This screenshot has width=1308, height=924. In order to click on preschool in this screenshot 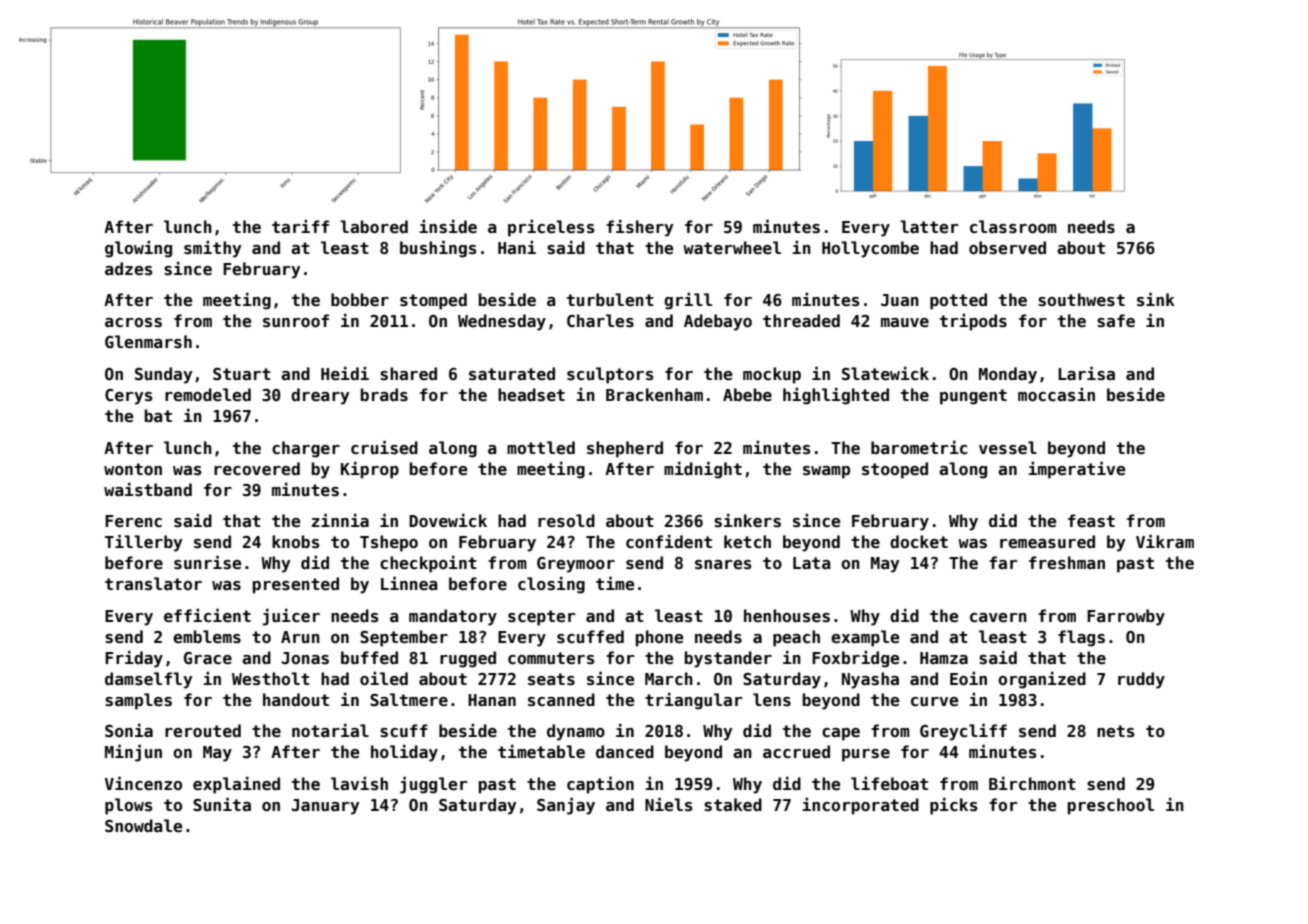, I will do `click(1111, 806)`.
